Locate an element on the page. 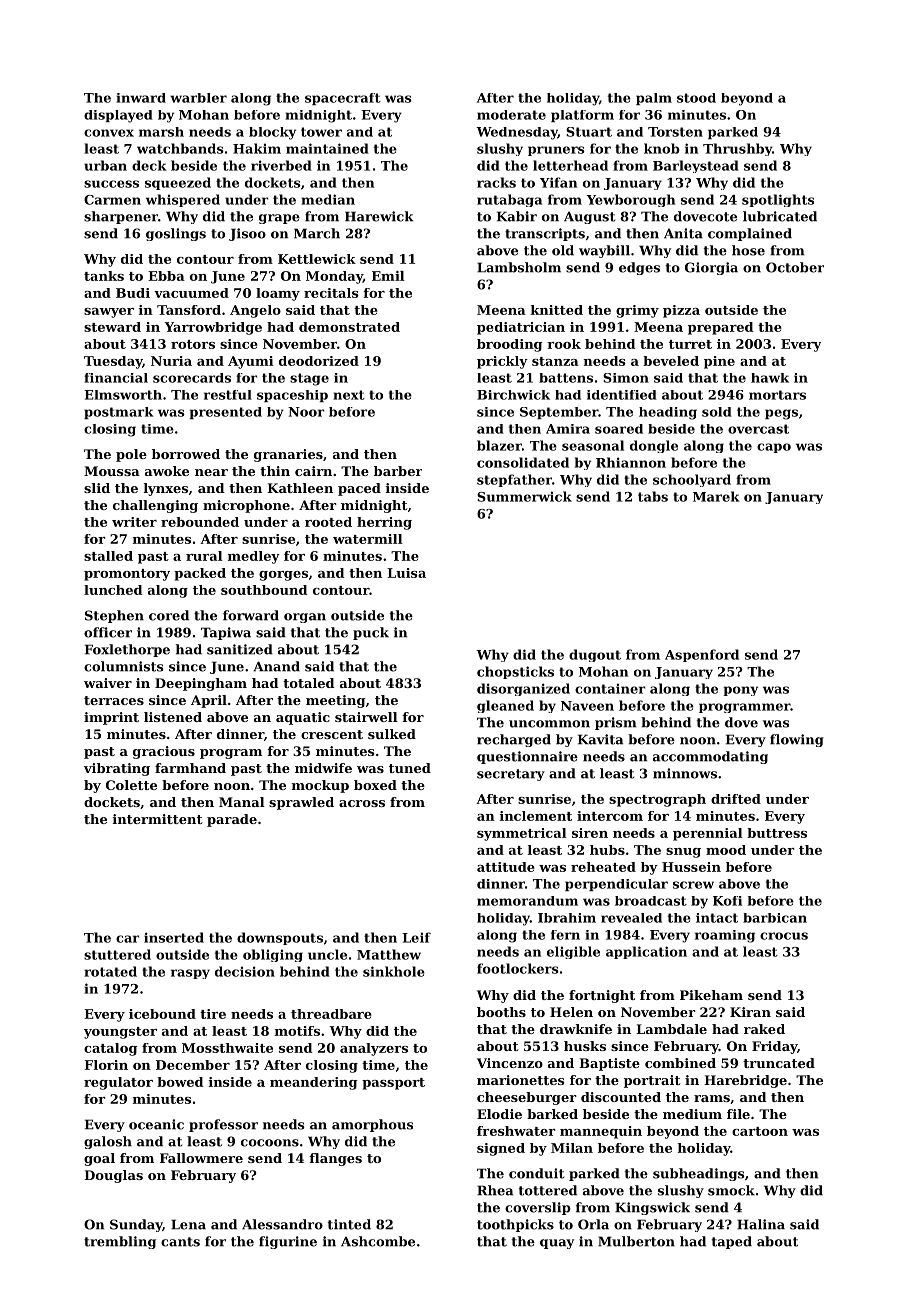  rook is located at coordinates (564, 344).
